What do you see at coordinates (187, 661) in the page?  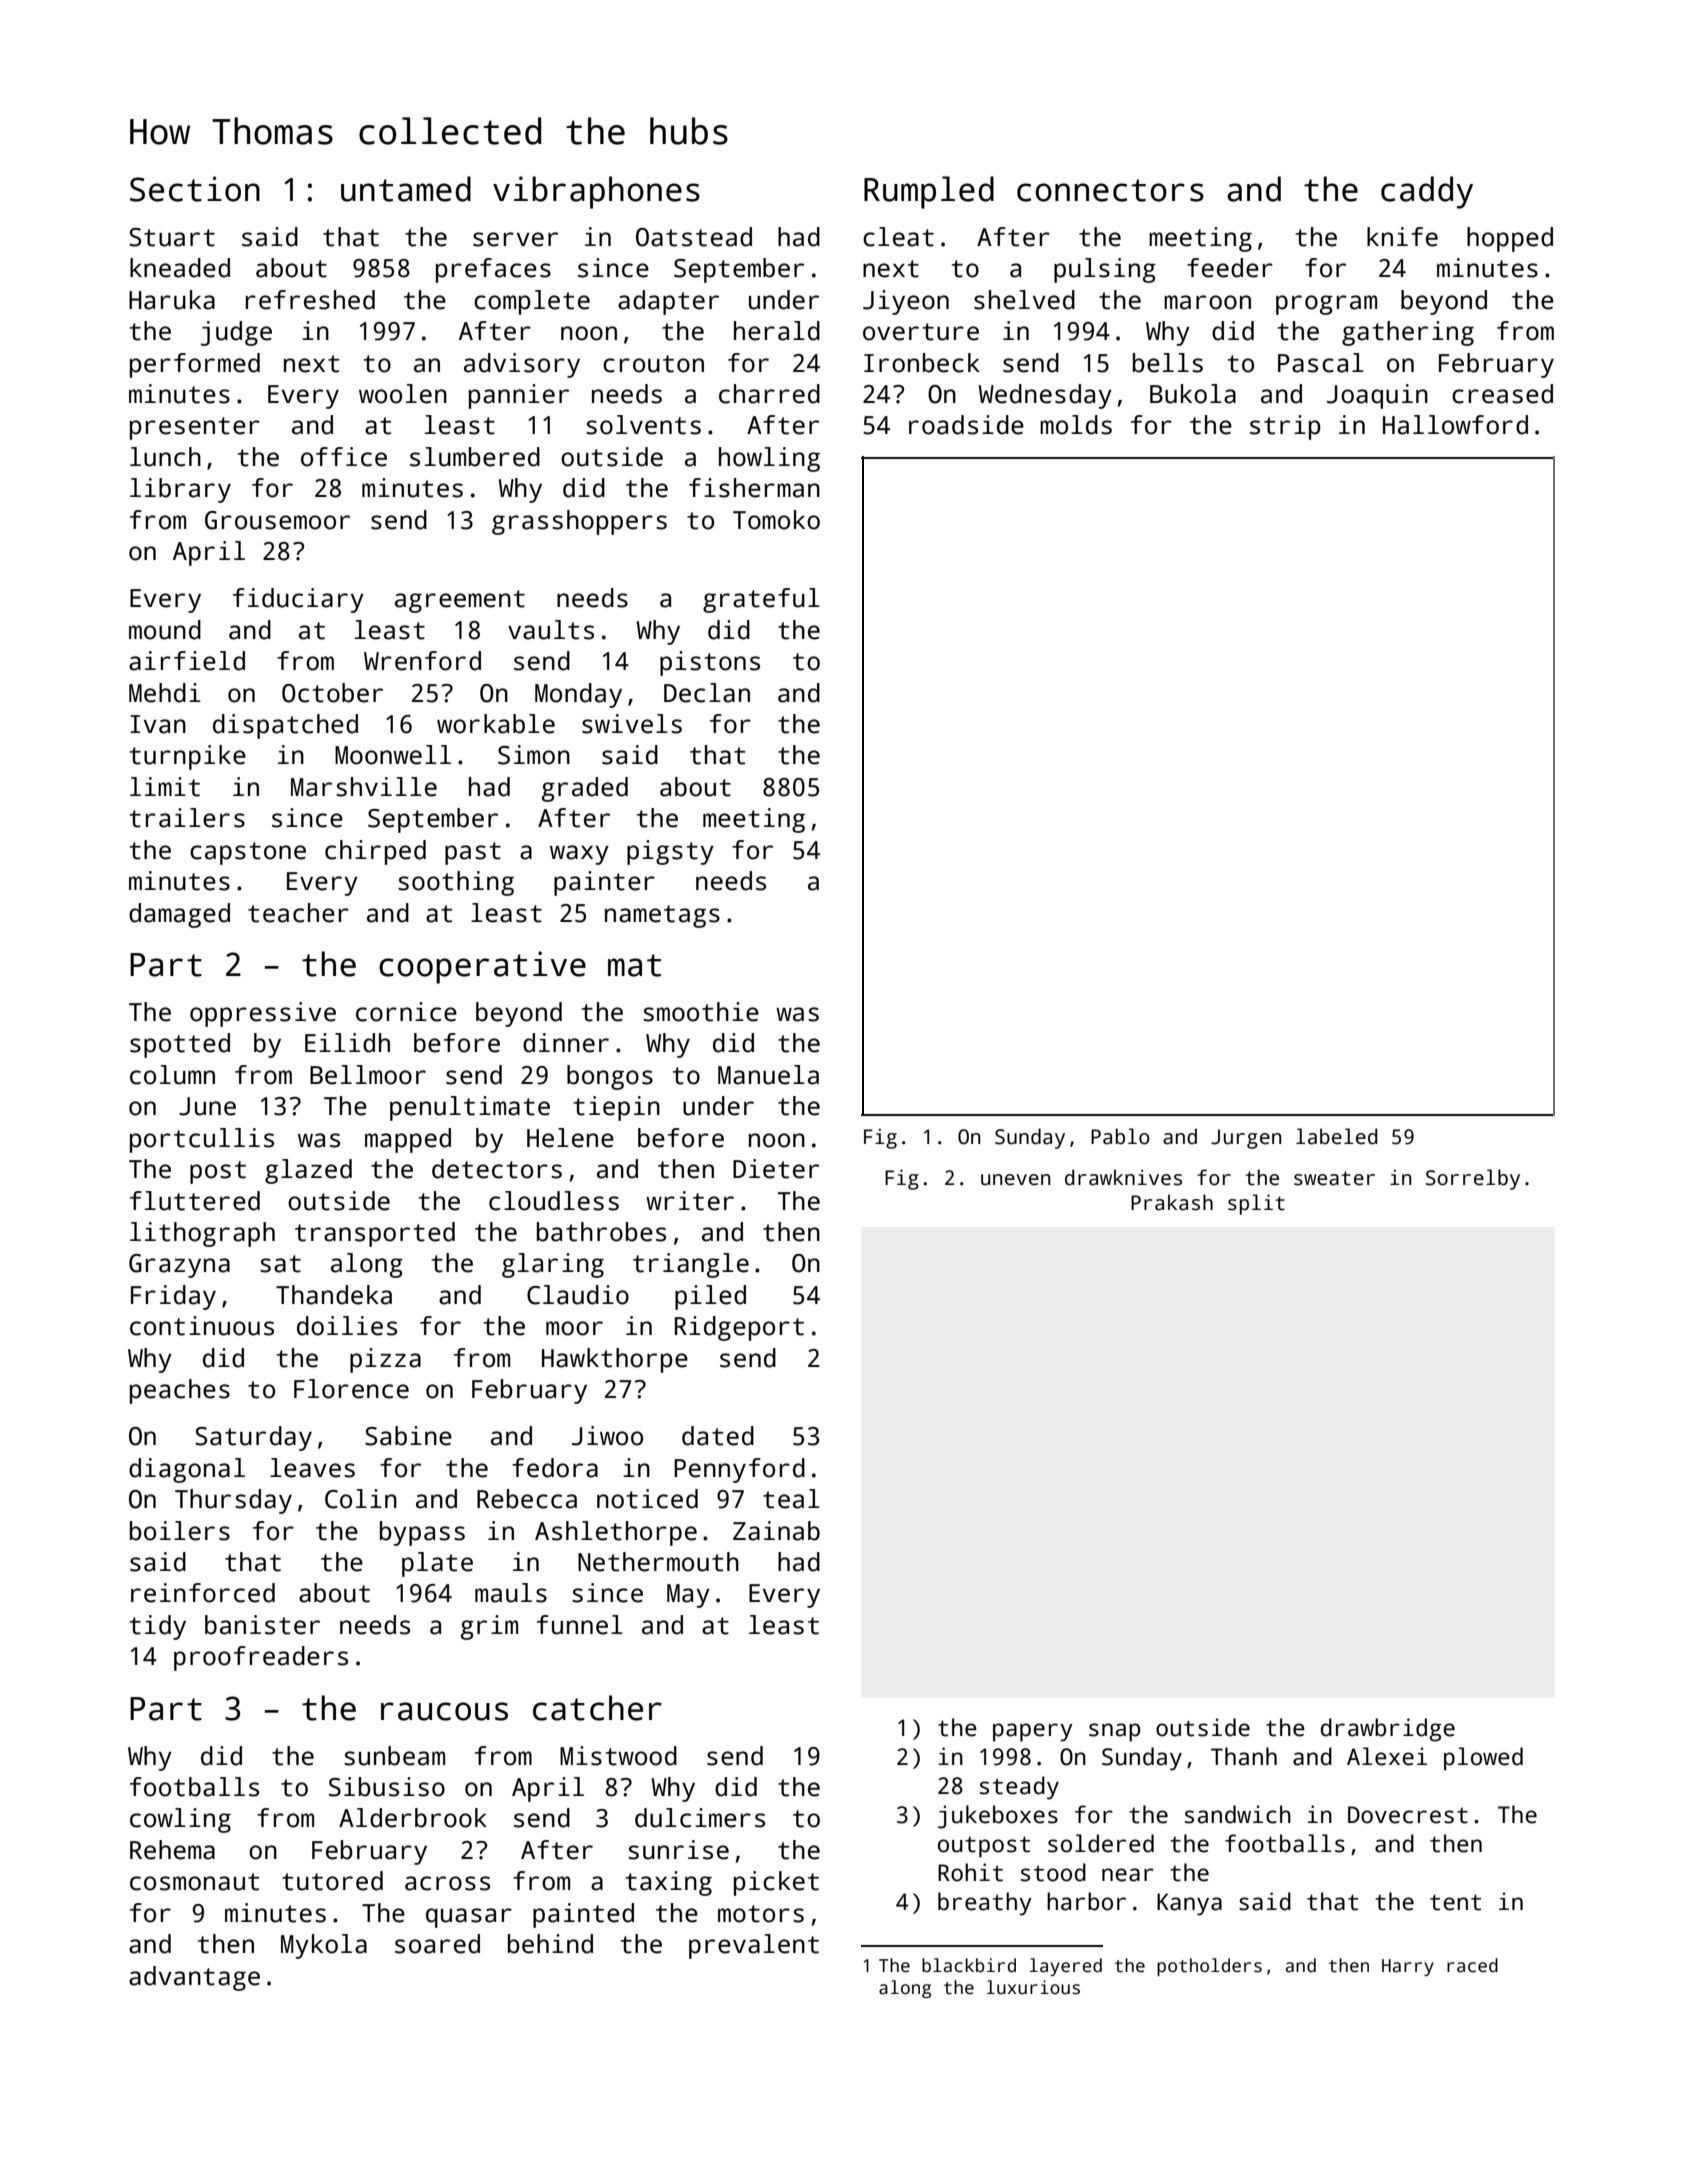 I see `airfield` at bounding box center [187, 661].
